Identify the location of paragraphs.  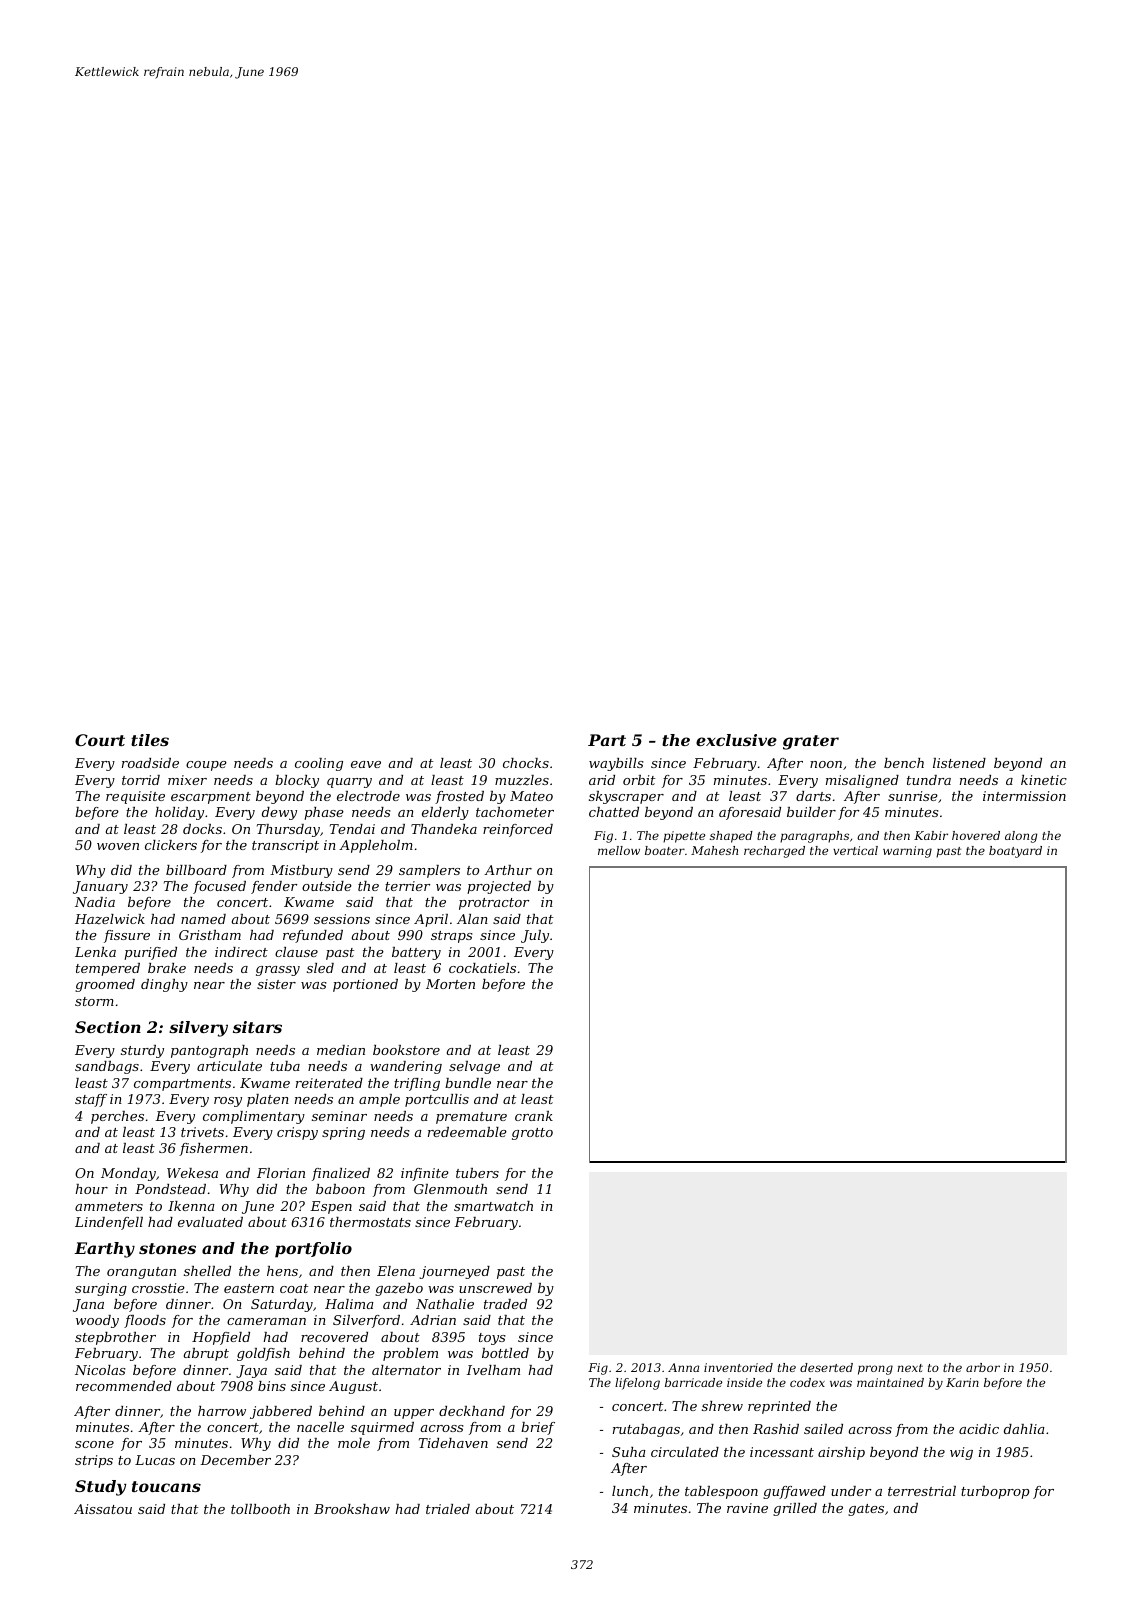
(814, 837).
